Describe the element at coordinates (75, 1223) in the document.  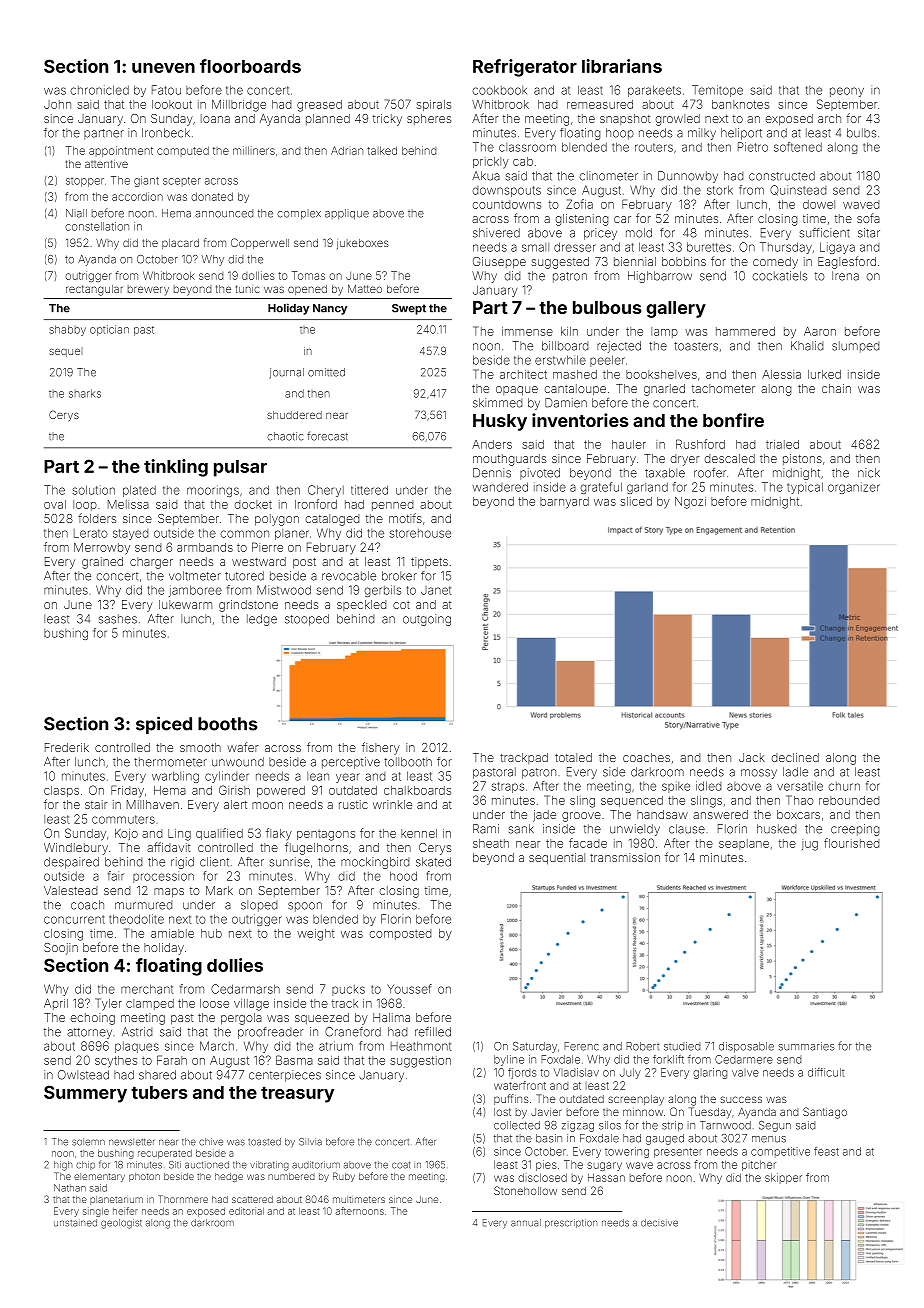
I see `unstained` at that location.
